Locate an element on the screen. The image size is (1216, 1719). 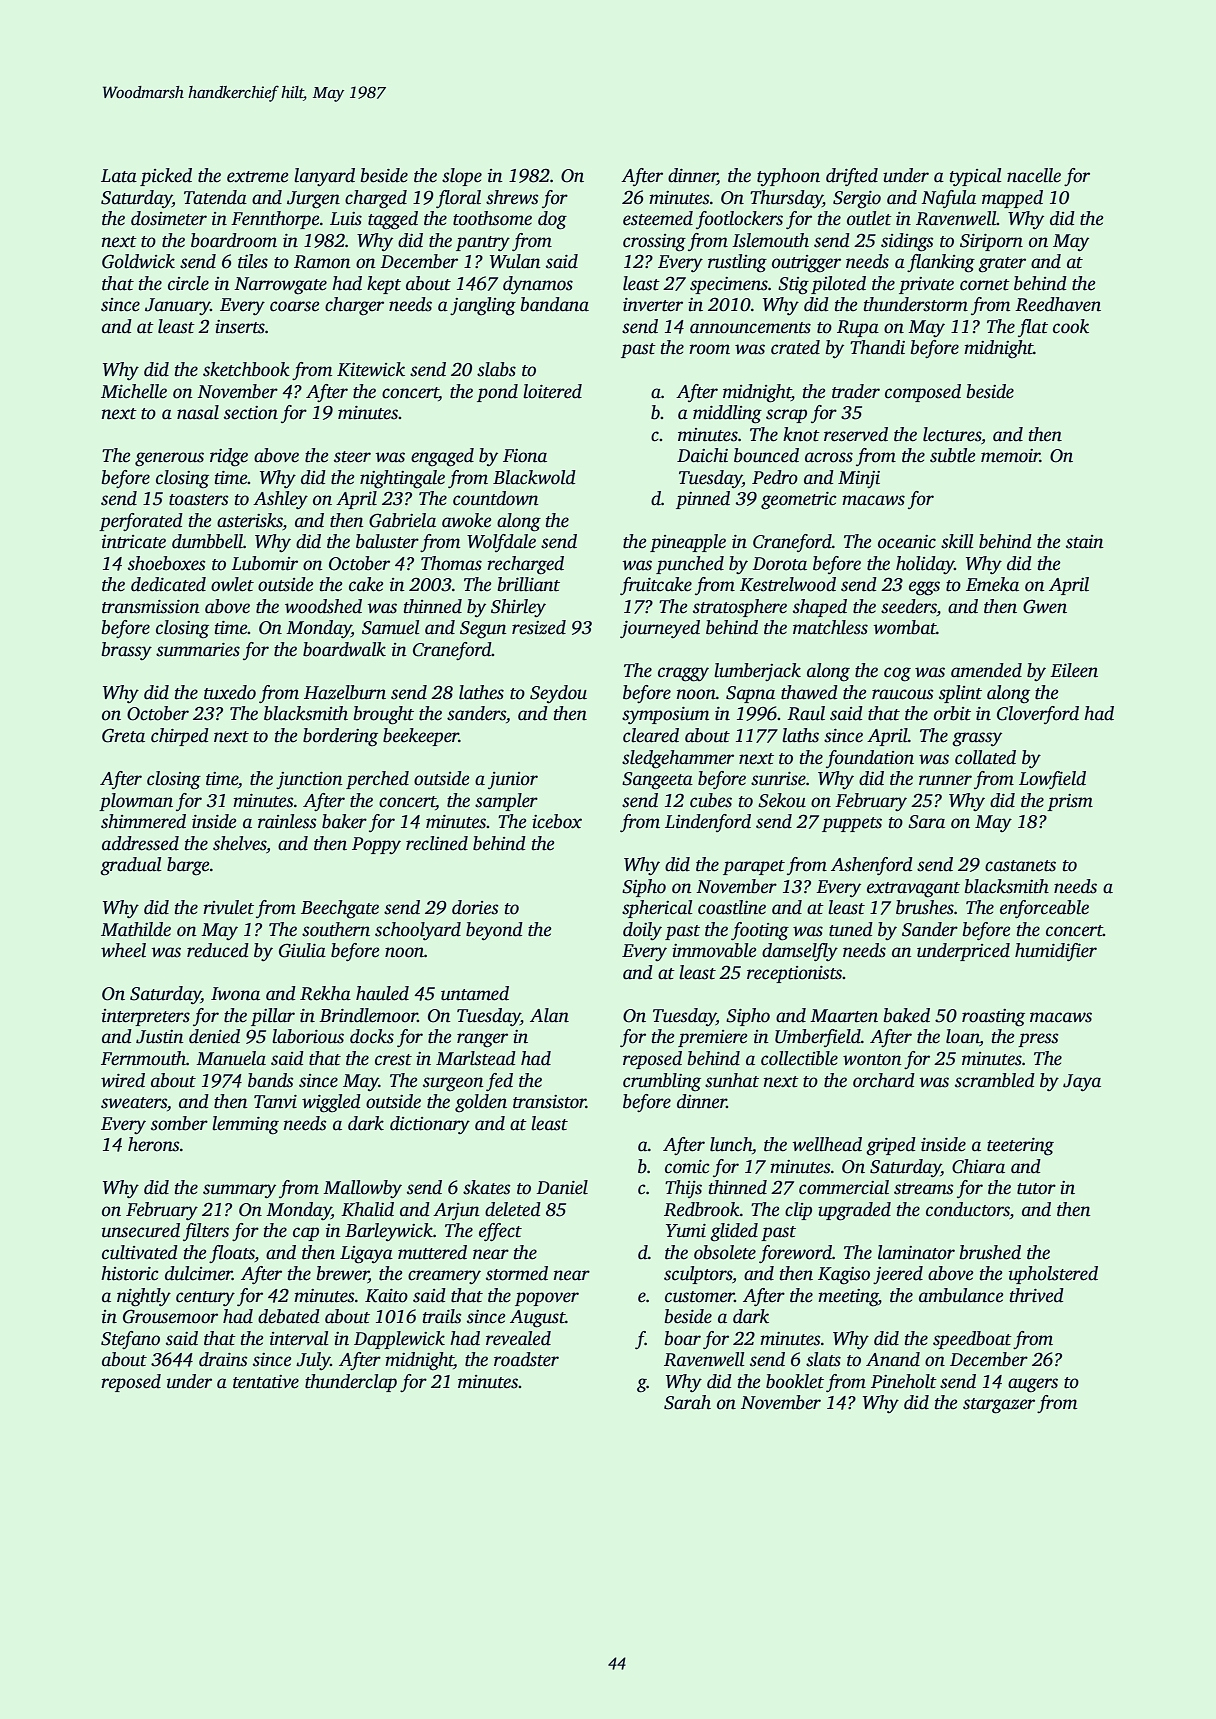
wombat is located at coordinates (905, 627).
